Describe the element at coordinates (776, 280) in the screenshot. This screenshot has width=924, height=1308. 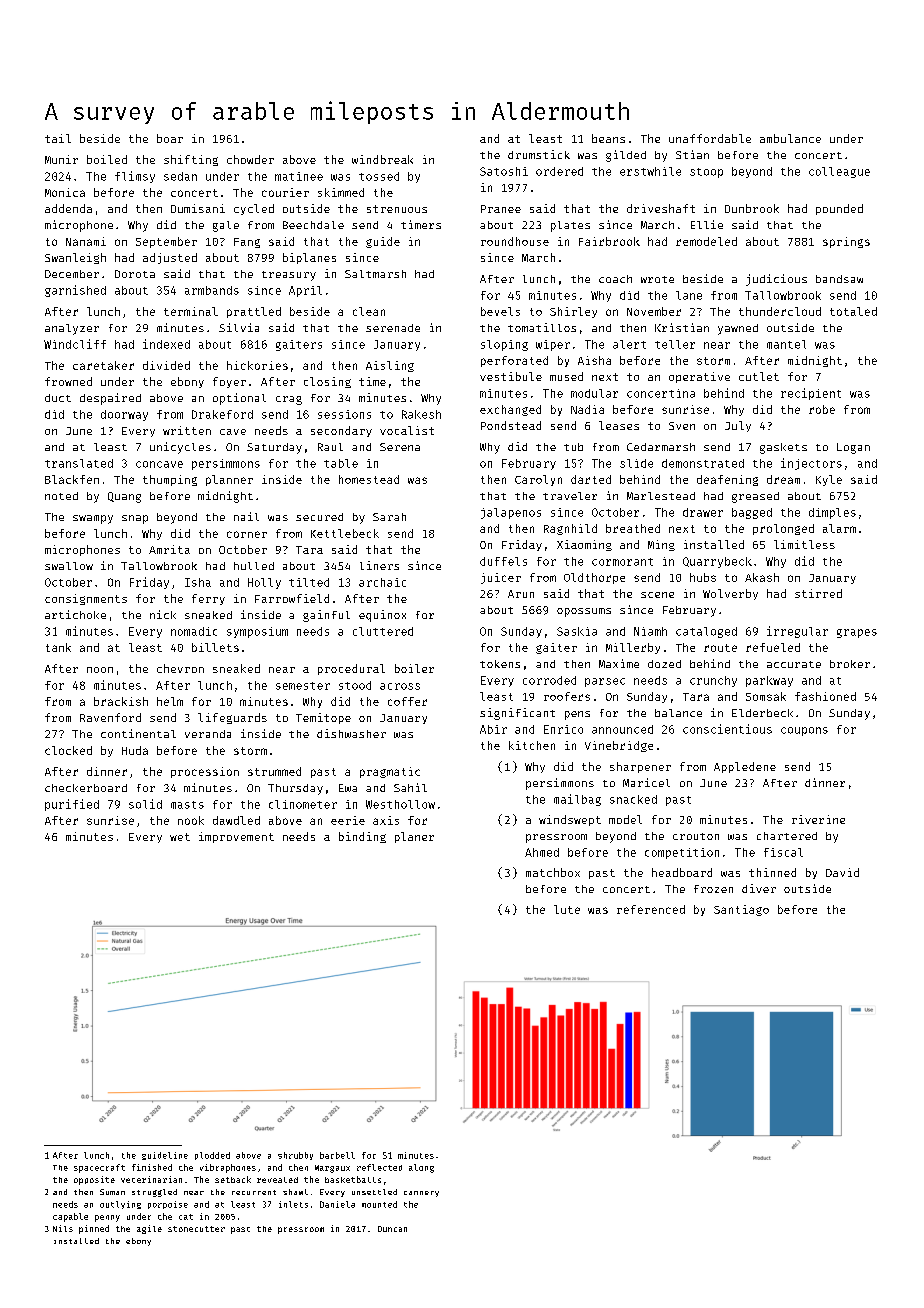
I see `judicious` at that location.
